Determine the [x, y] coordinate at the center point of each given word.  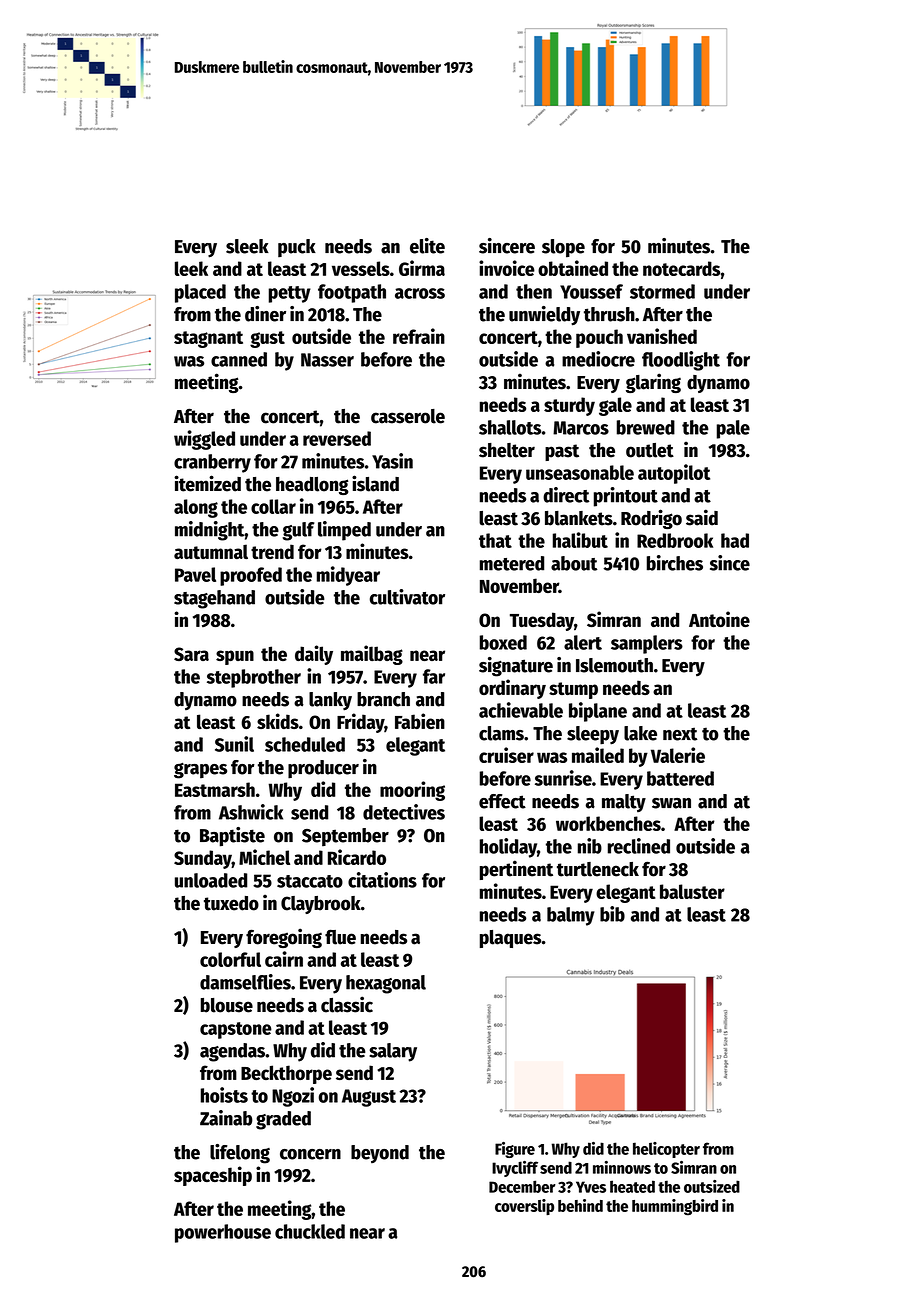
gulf [298, 531]
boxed [503, 642]
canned [239, 359]
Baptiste [232, 837]
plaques [510, 939]
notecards [681, 268]
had [735, 540]
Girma [422, 268]
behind [580, 1205]
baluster [692, 891]
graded [283, 1120]
